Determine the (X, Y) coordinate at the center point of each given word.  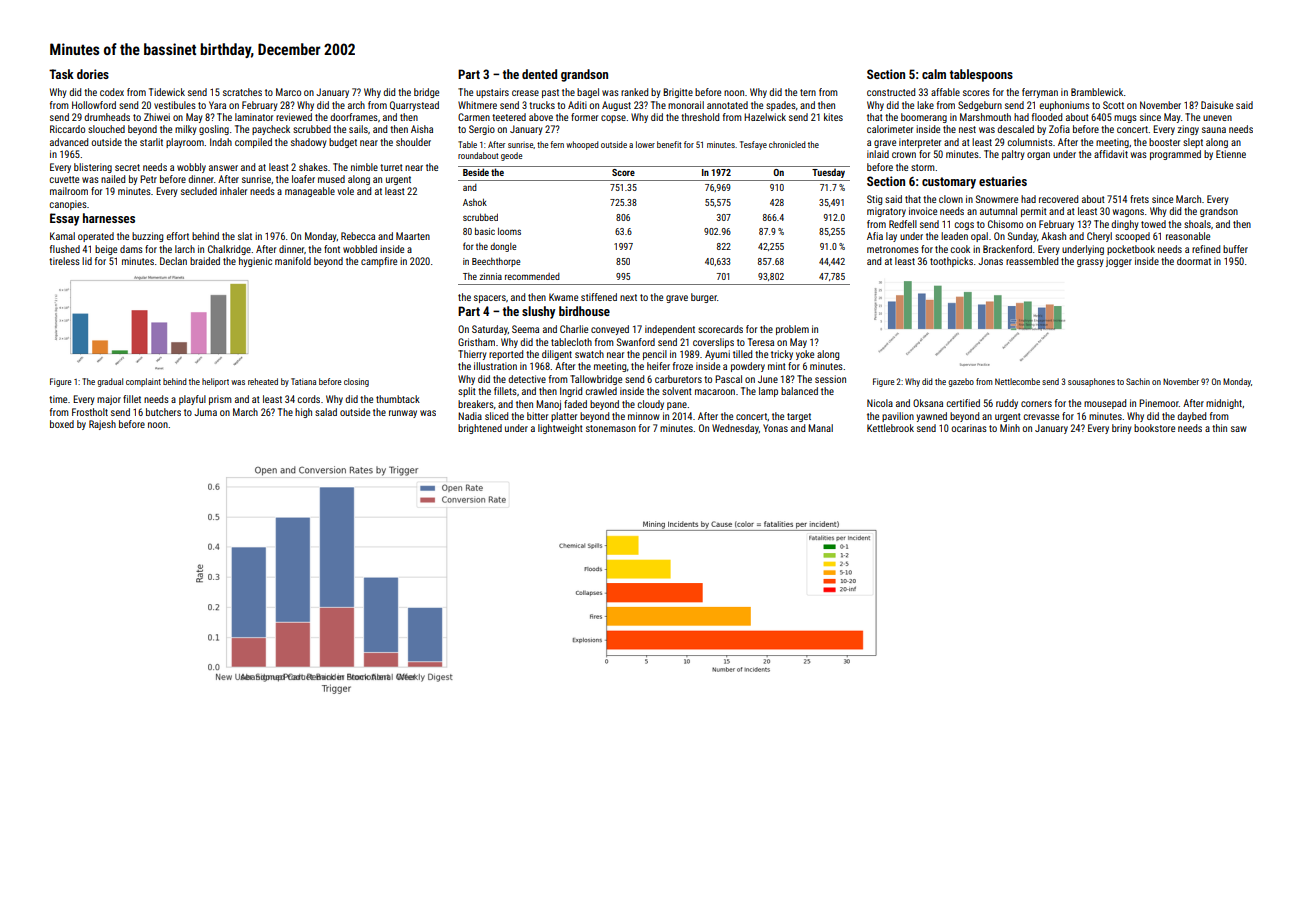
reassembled (1032, 261)
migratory (886, 212)
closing (356, 382)
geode (511, 156)
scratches (242, 92)
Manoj (548, 405)
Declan (173, 261)
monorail (686, 105)
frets (1139, 199)
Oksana (928, 403)
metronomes (893, 249)
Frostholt (90, 412)
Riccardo (67, 129)
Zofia (1059, 129)
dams (131, 249)
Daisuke (1217, 105)
